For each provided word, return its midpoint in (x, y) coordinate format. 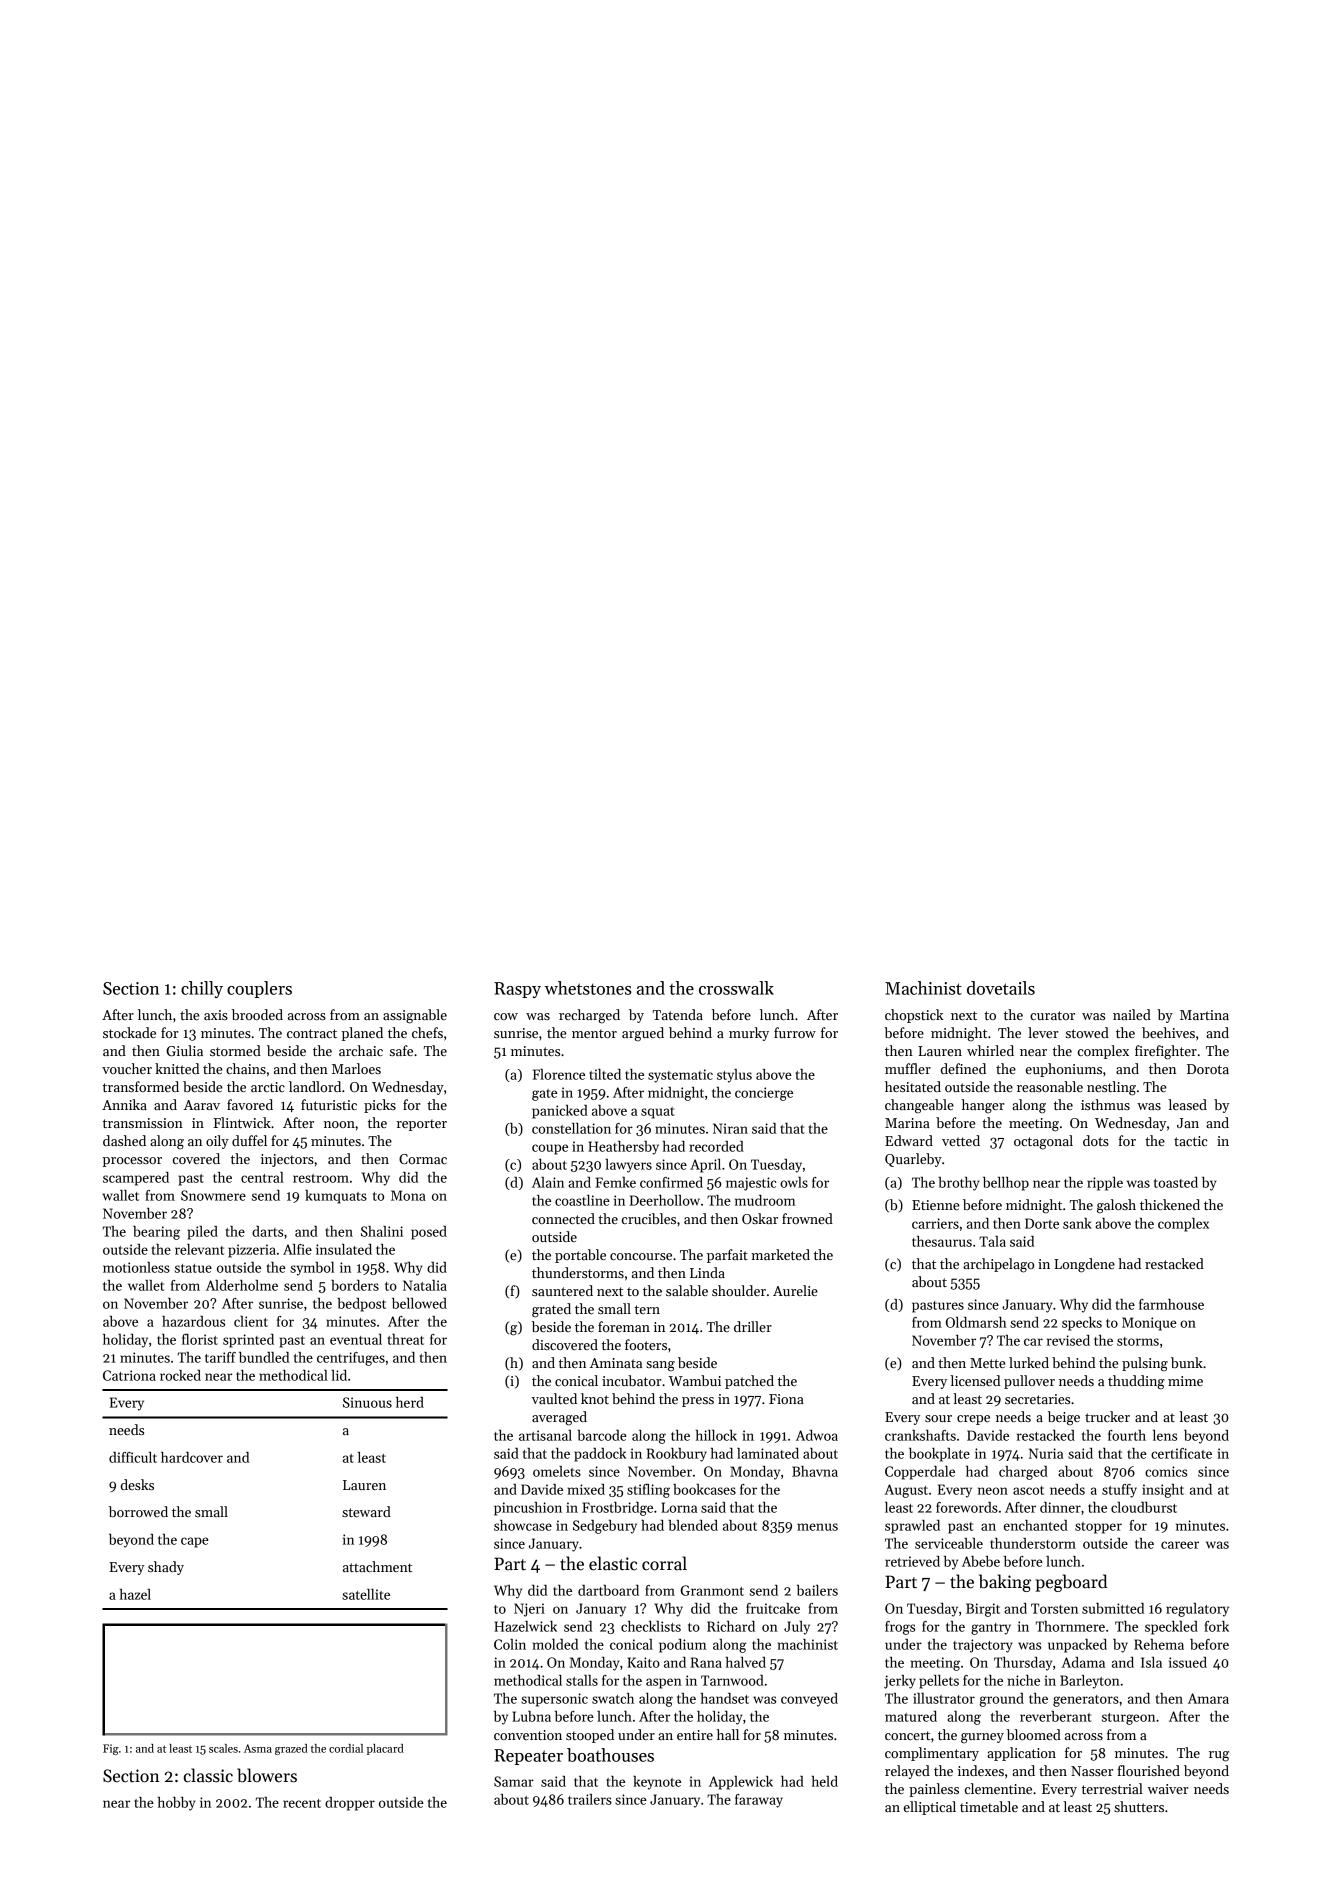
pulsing (1145, 1364)
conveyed (809, 1700)
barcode (602, 1435)
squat (658, 1113)
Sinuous (367, 1402)
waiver (1167, 1789)
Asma (258, 1748)
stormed (235, 1050)
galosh (1116, 1206)
